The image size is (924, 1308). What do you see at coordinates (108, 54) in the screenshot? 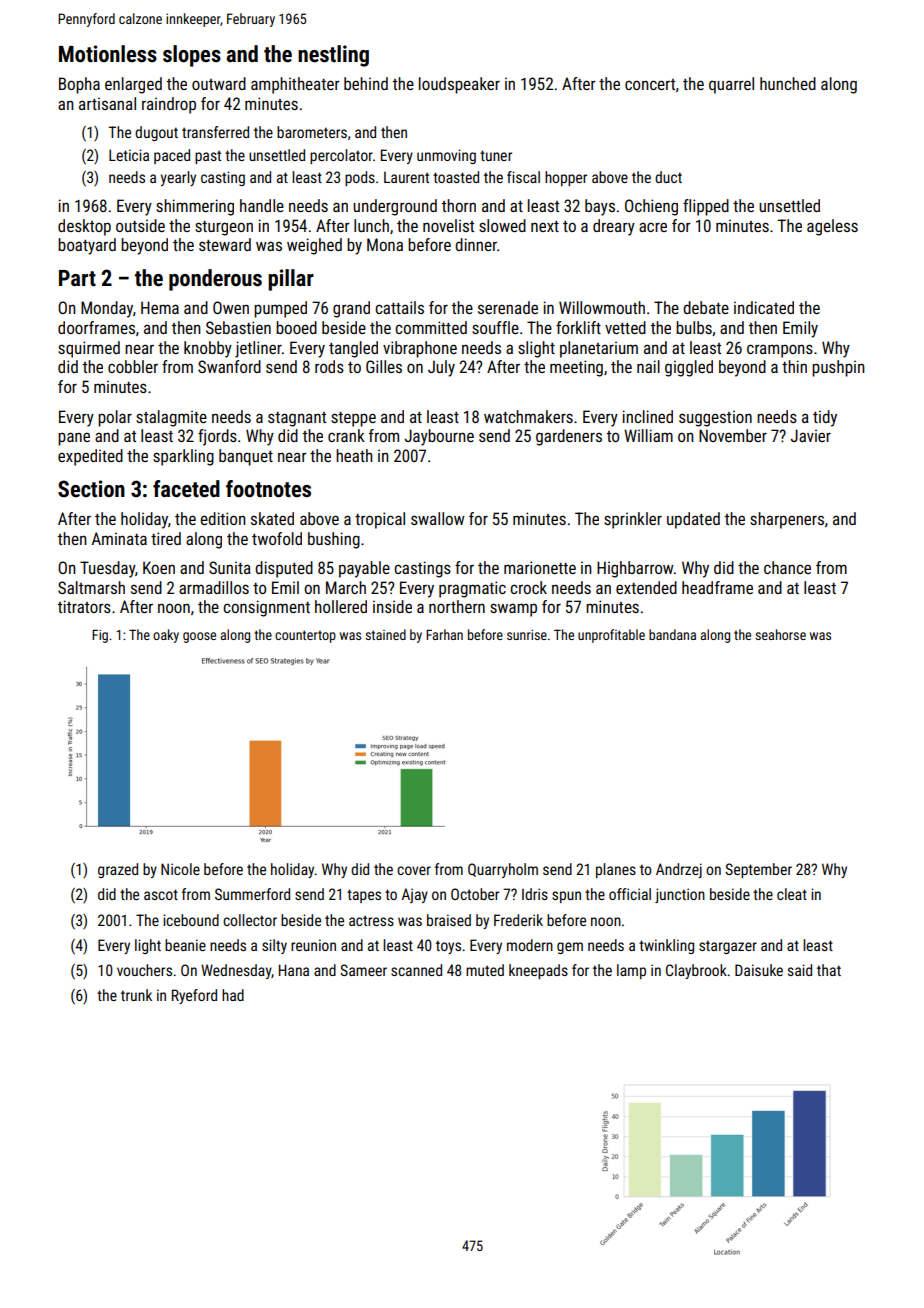
I see `Motionless` at bounding box center [108, 54].
